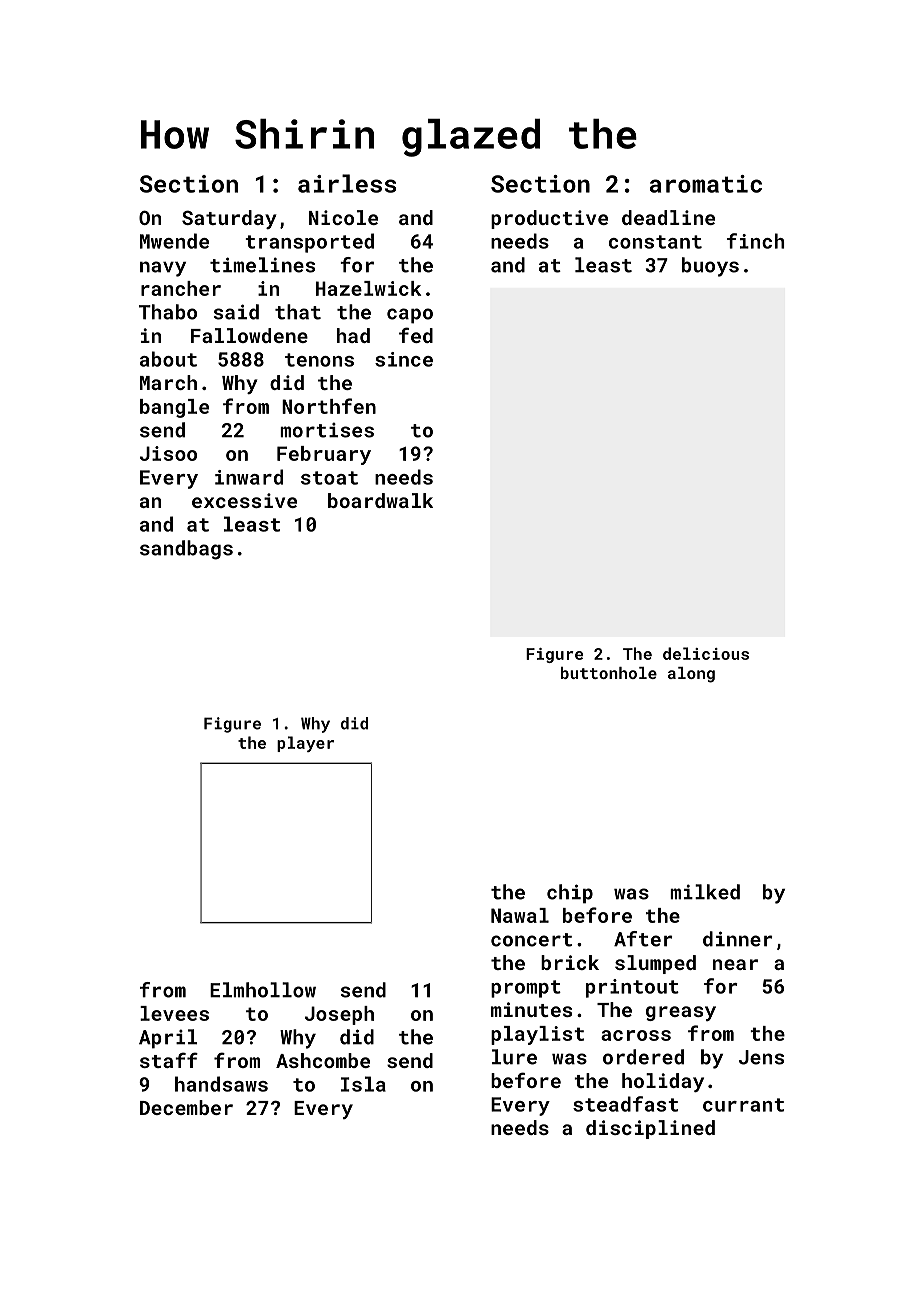  What do you see at coordinates (186, 1107) in the document?
I see `December` at bounding box center [186, 1107].
